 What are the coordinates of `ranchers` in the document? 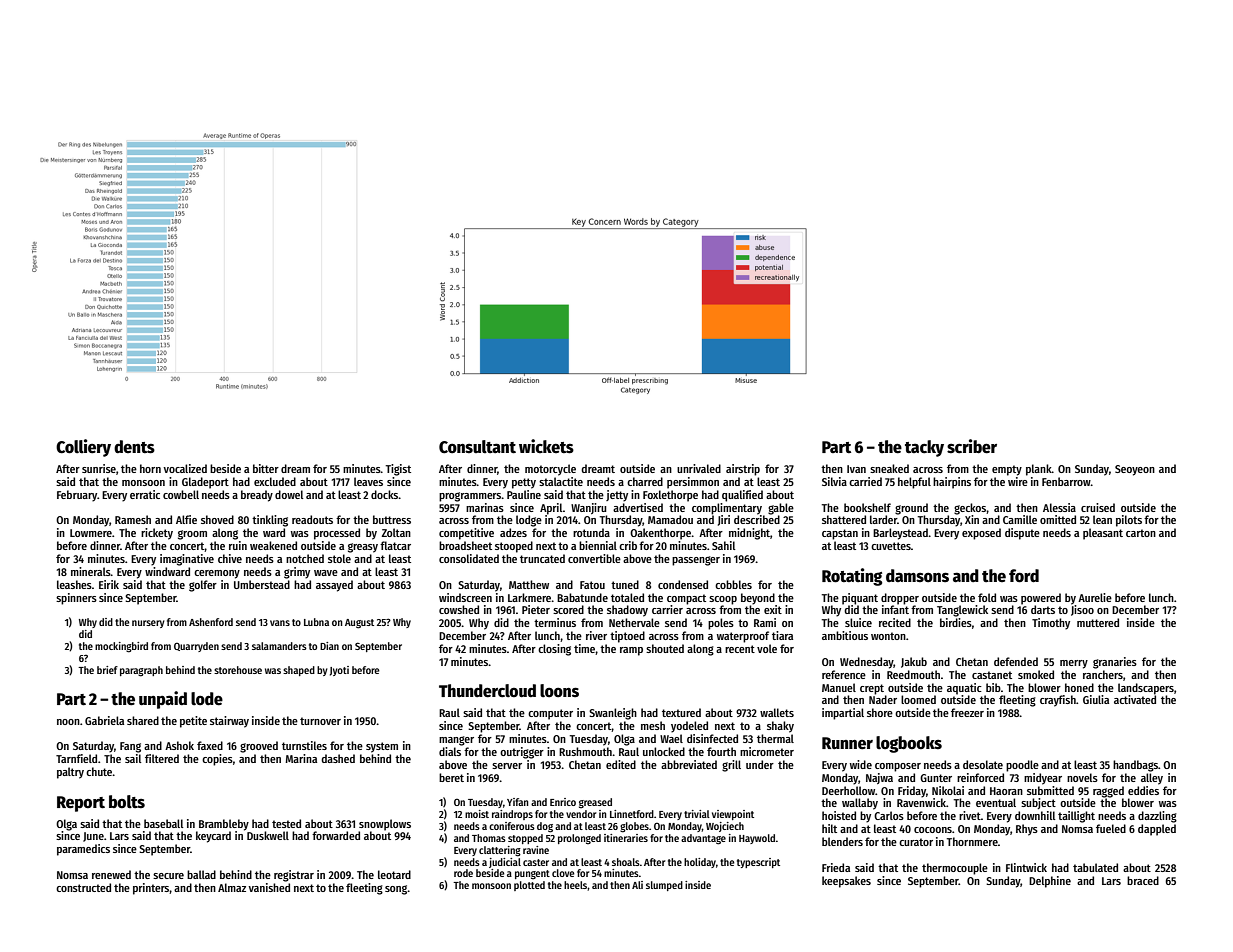 It's located at (1103, 674).
